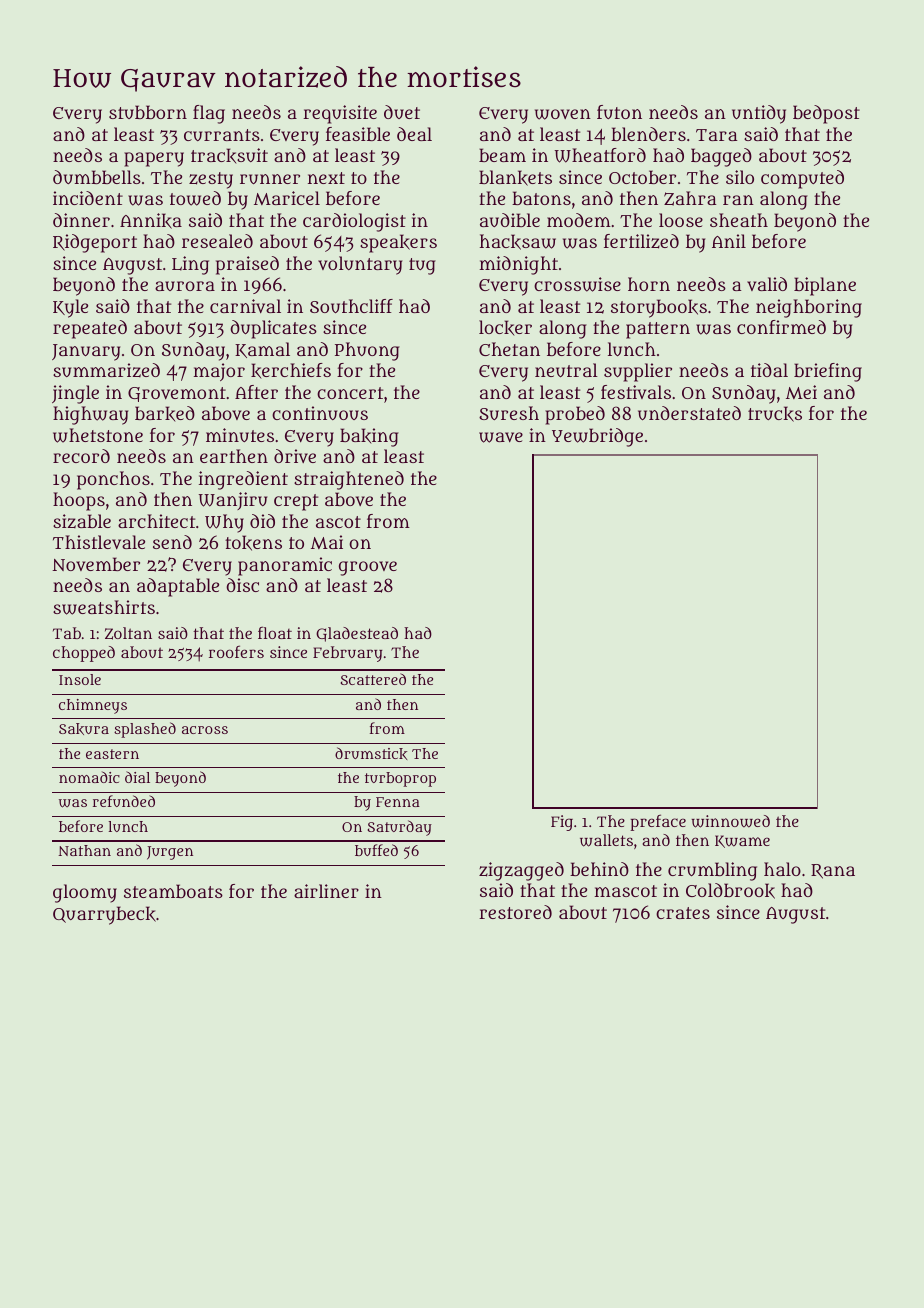 The image size is (924, 1308). What do you see at coordinates (833, 871) in the document?
I see `Rana` at bounding box center [833, 871].
